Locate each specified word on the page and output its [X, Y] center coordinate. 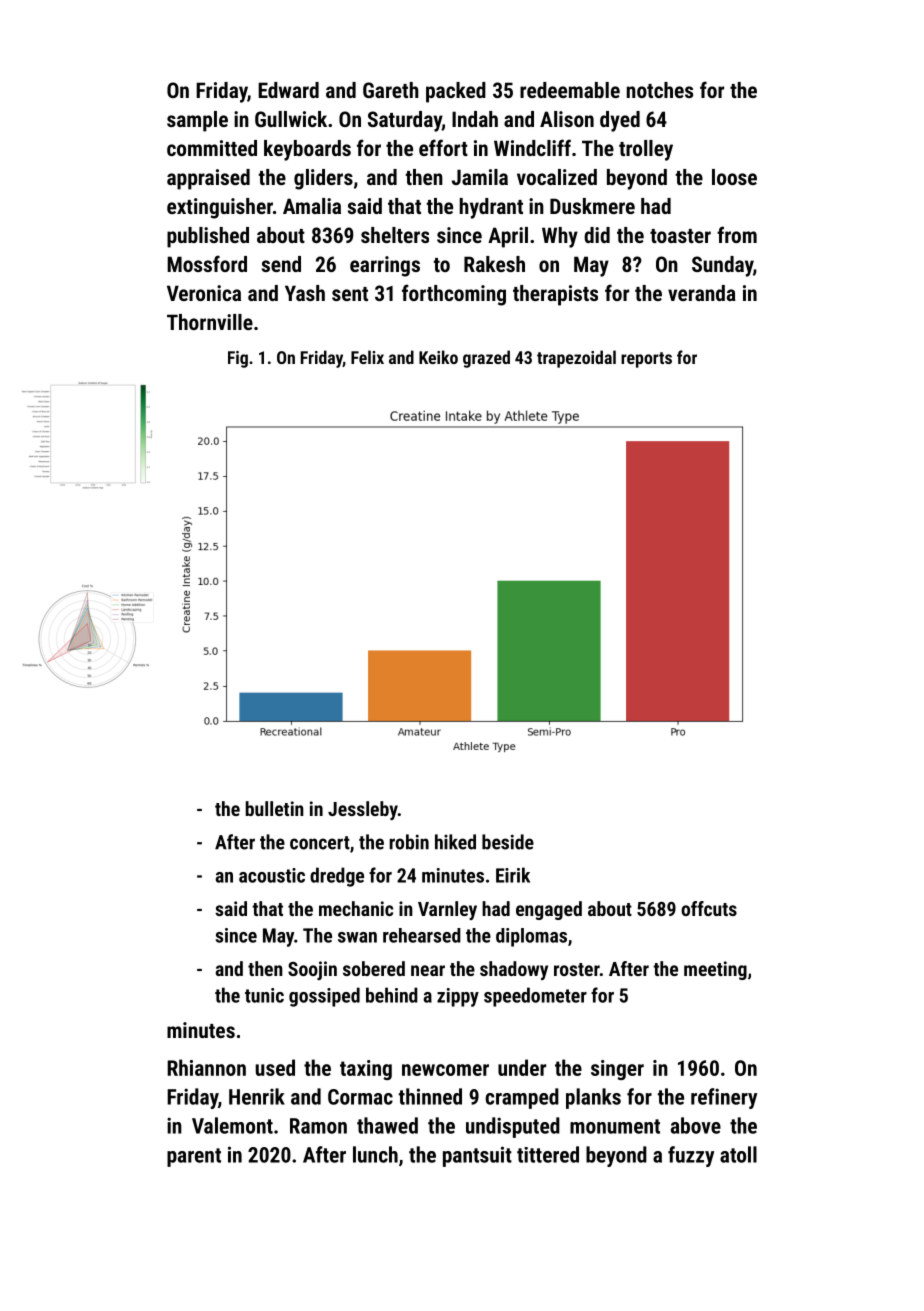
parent [194, 1157]
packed [456, 92]
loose [734, 177]
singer [617, 1070]
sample [197, 121]
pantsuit [477, 1156]
